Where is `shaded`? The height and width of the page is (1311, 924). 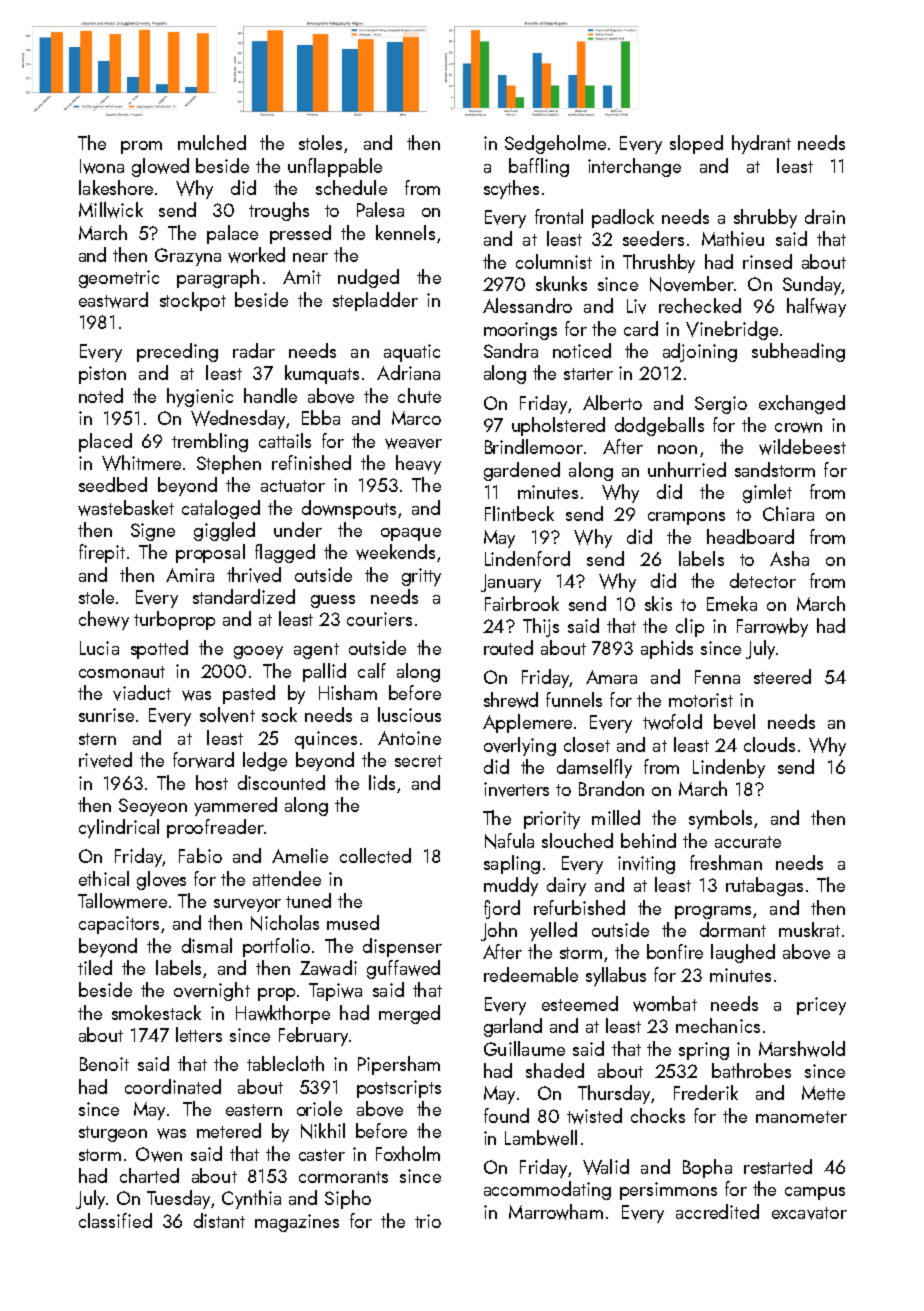 shaded is located at coordinates (555, 1070).
